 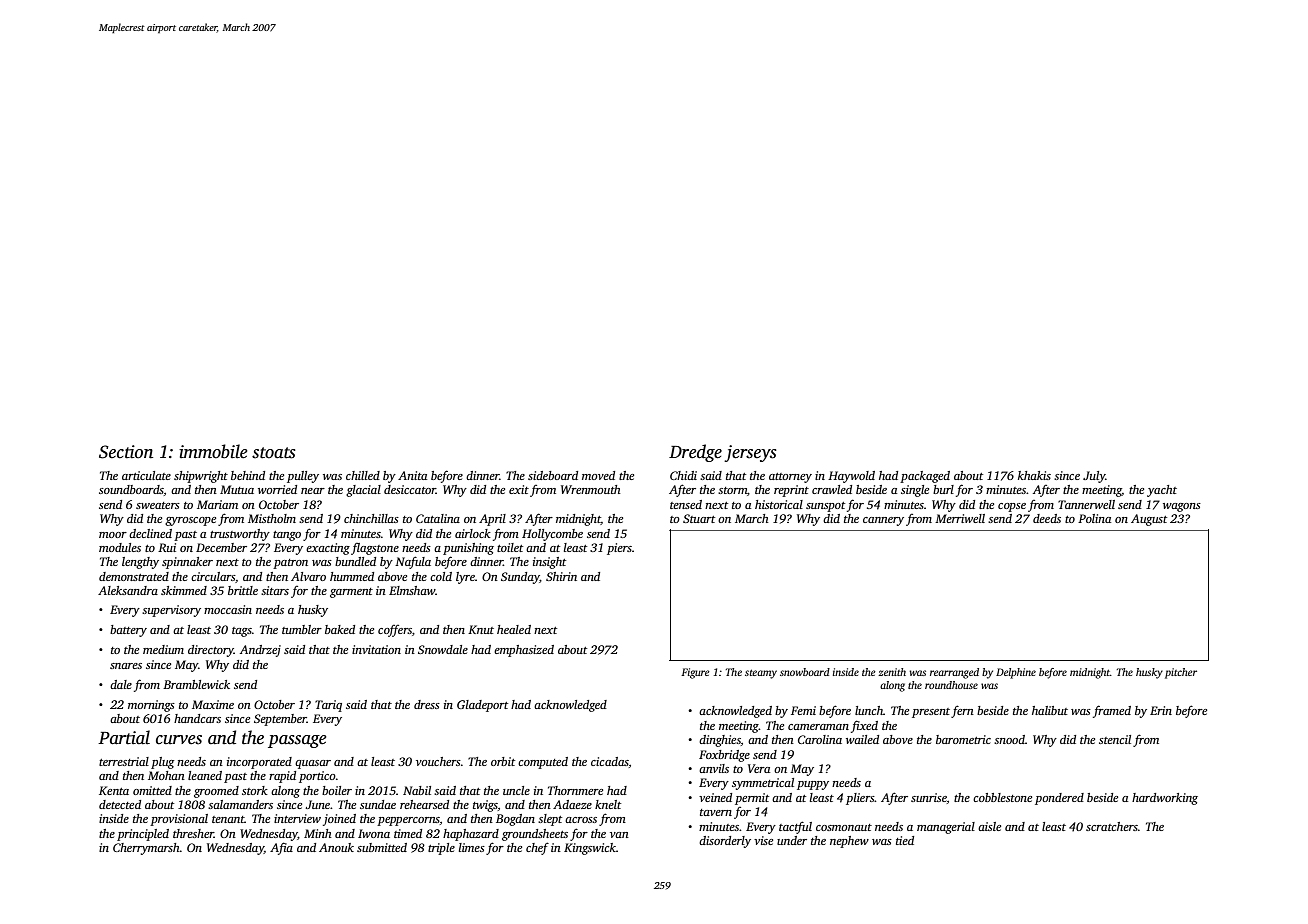 I want to click on wagons, so click(x=1182, y=507).
